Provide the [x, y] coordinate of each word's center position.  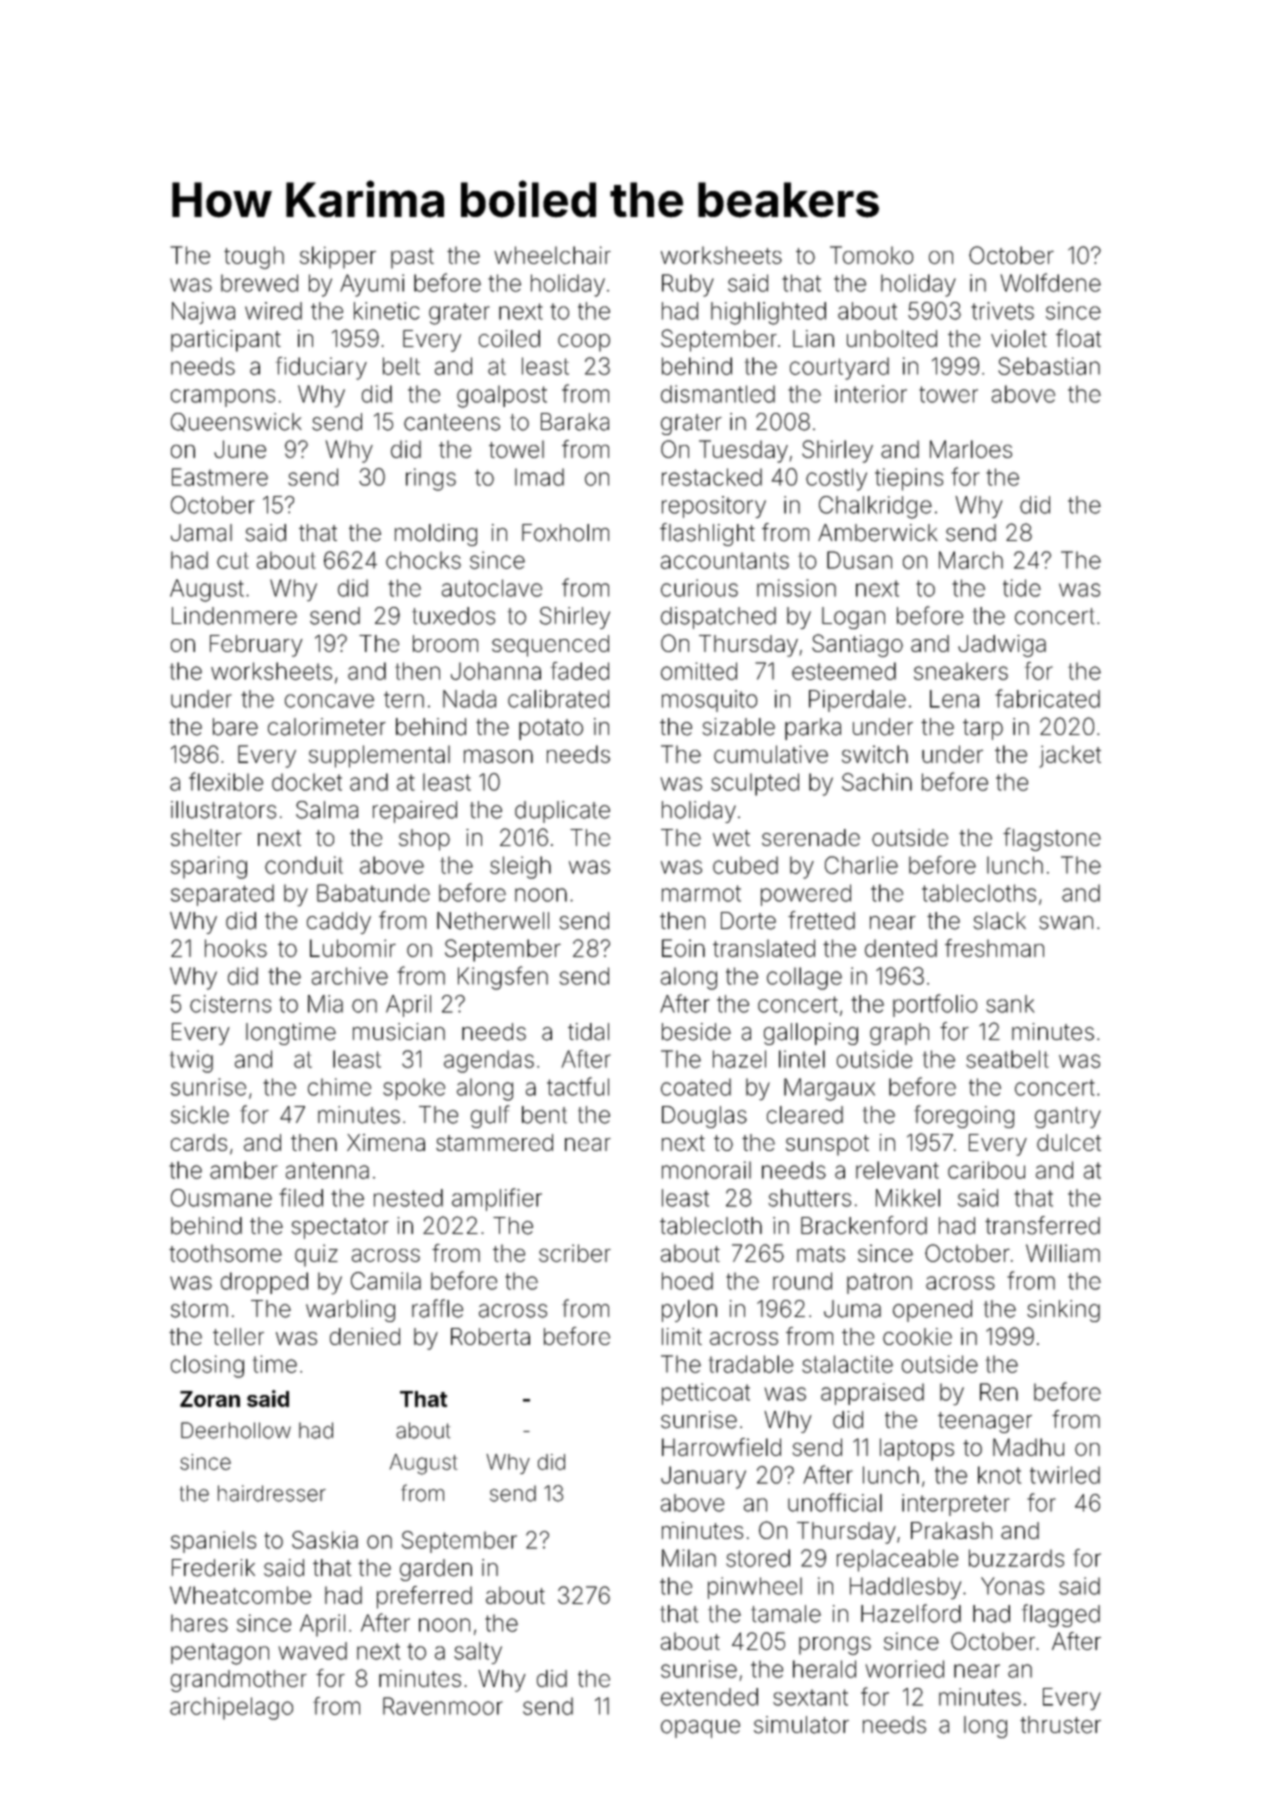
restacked [712, 477]
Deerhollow [236, 1430]
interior [871, 394]
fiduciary [321, 368]
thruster [1060, 1725]
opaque [700, 1729]
